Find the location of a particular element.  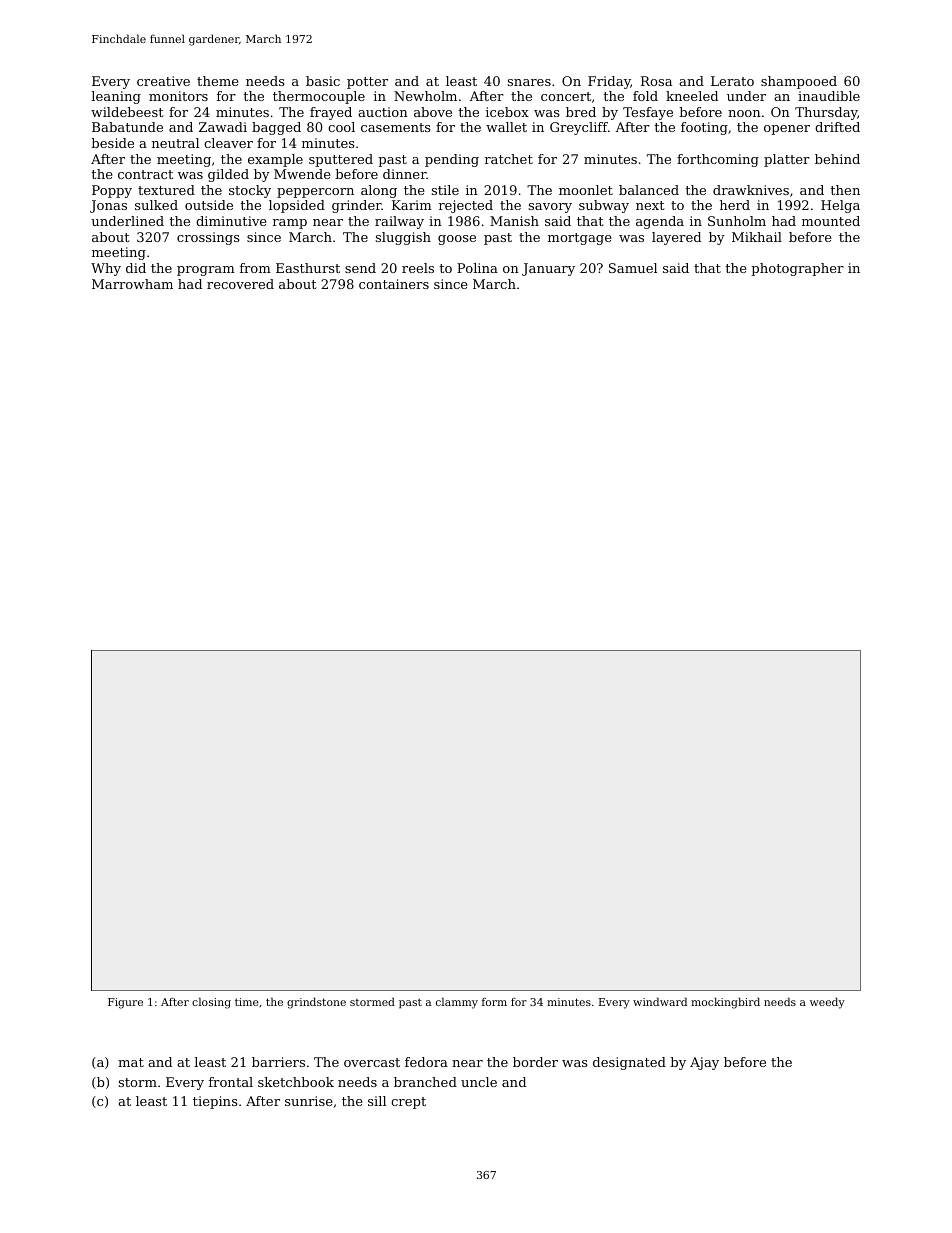

mockingbird is located at coordinates (725, 1003).
